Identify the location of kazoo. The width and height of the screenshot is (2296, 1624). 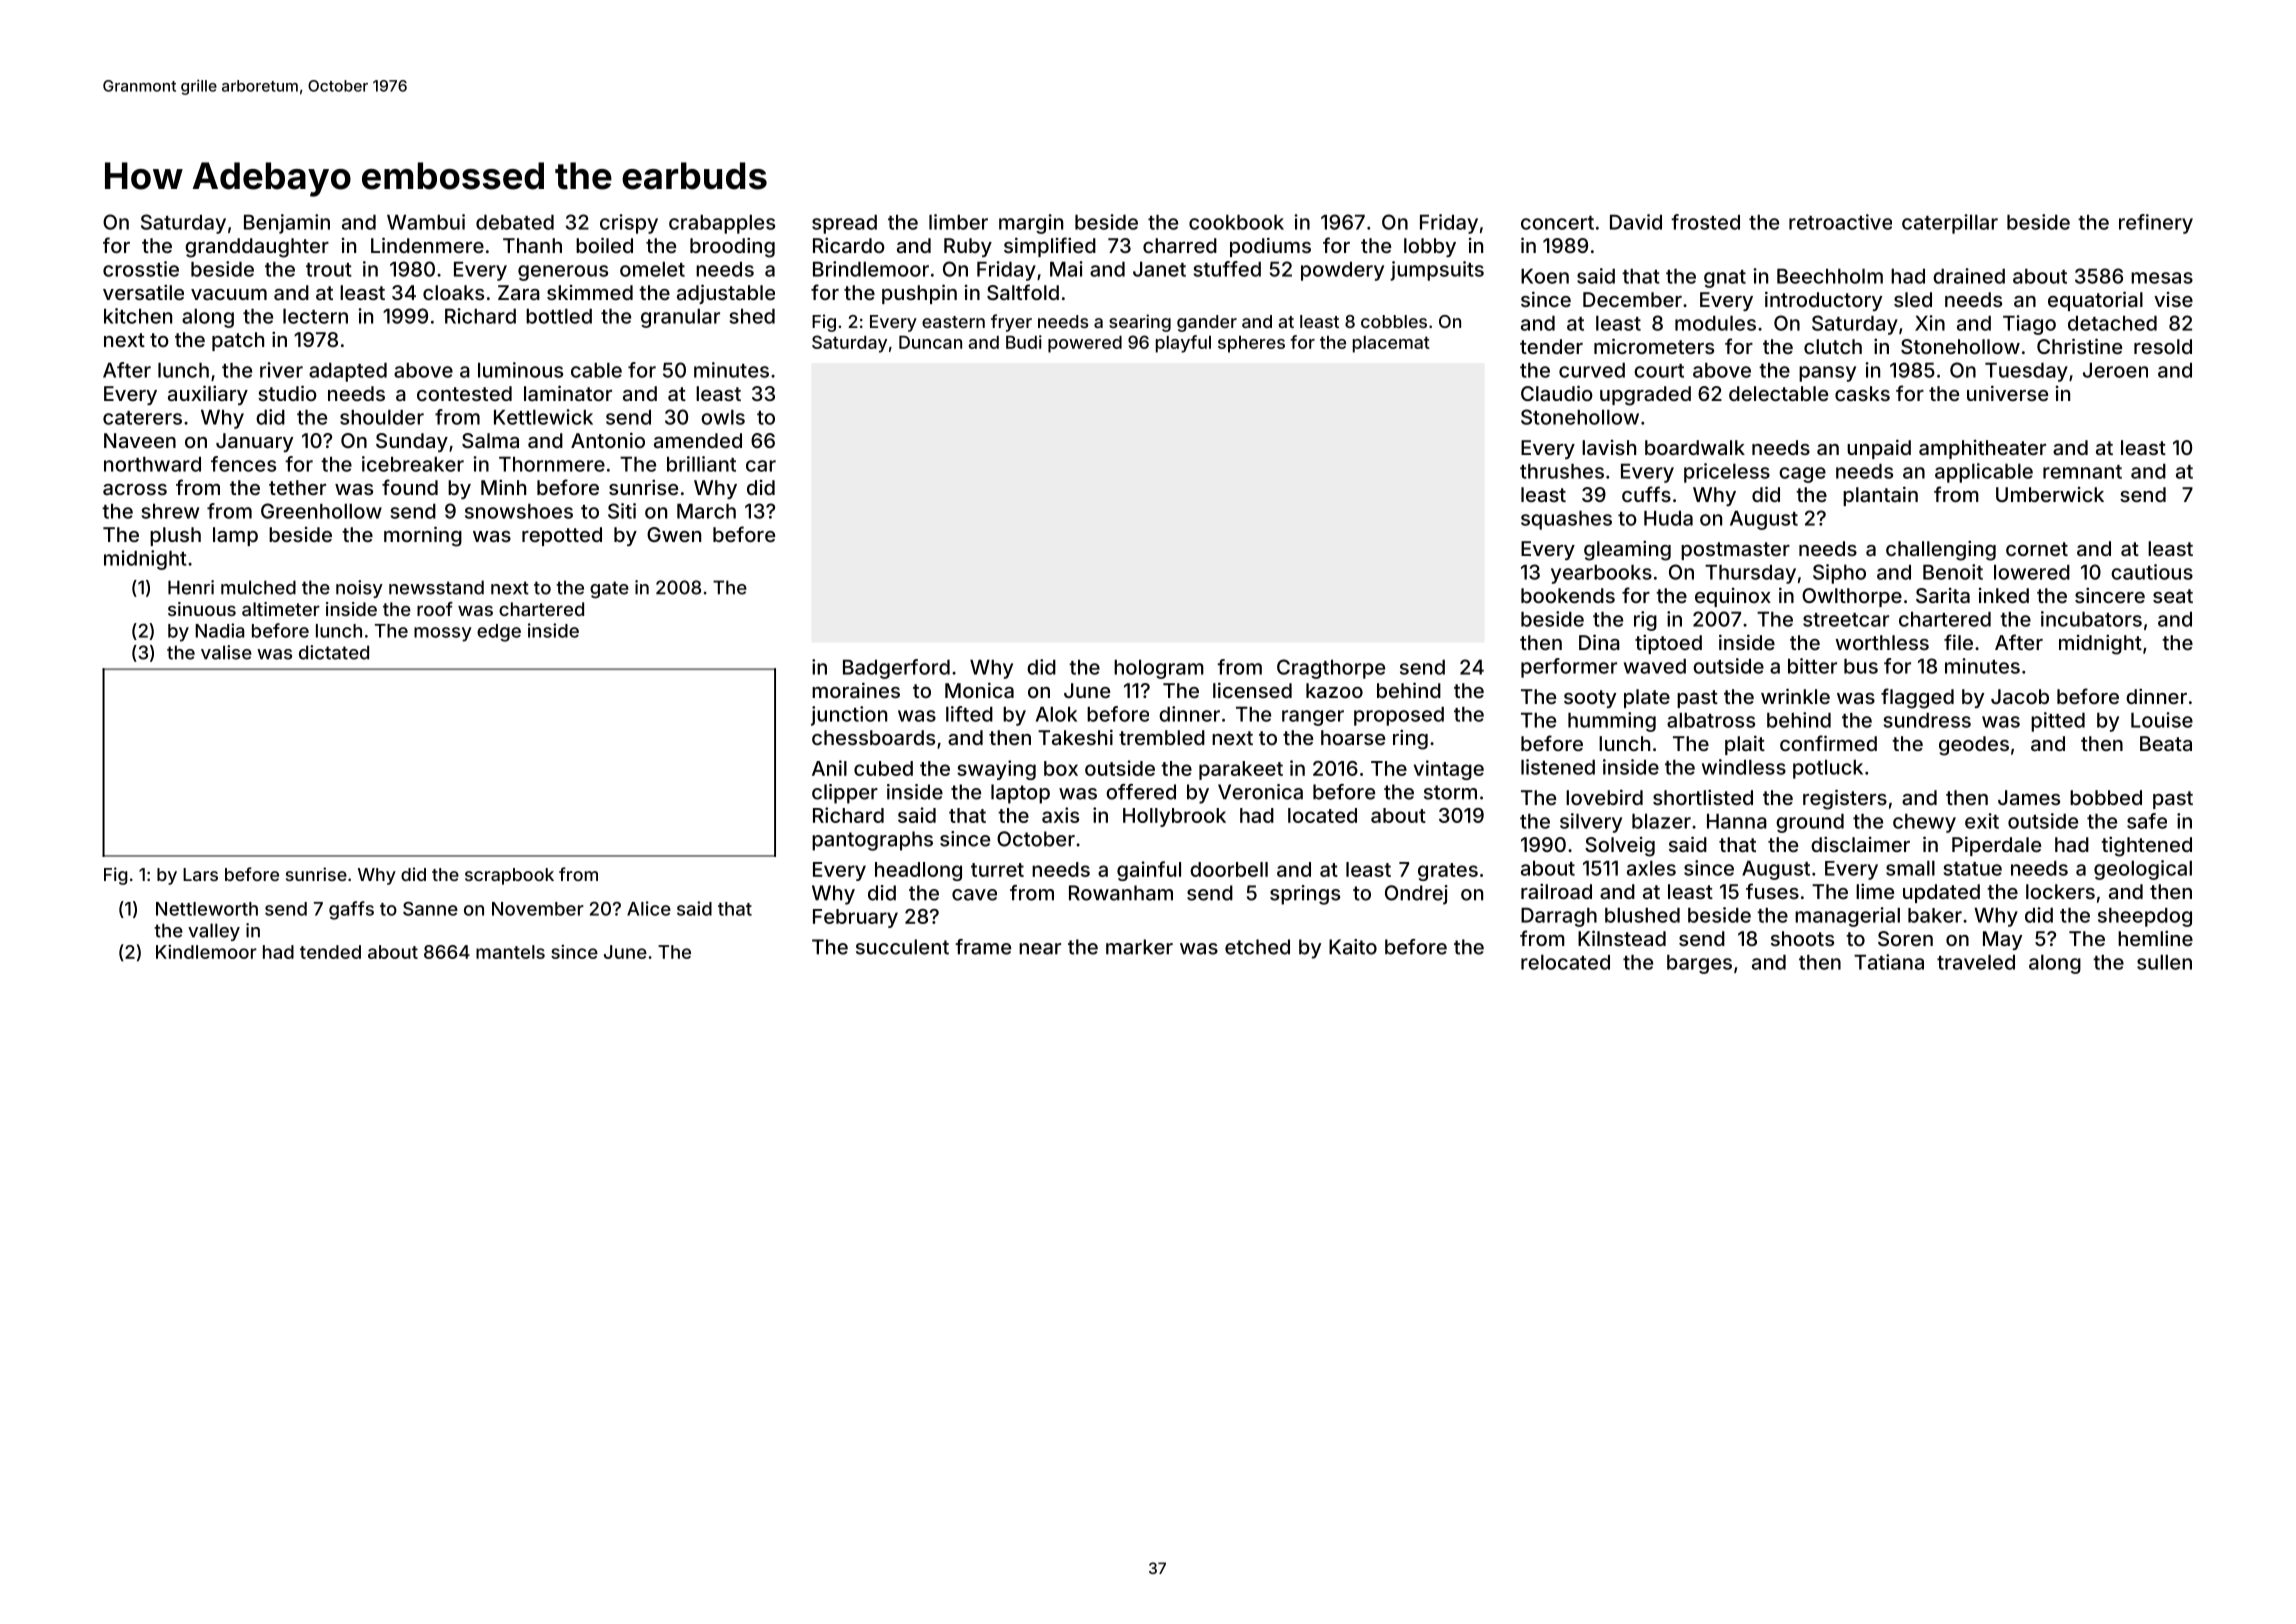
(1334, 690).
